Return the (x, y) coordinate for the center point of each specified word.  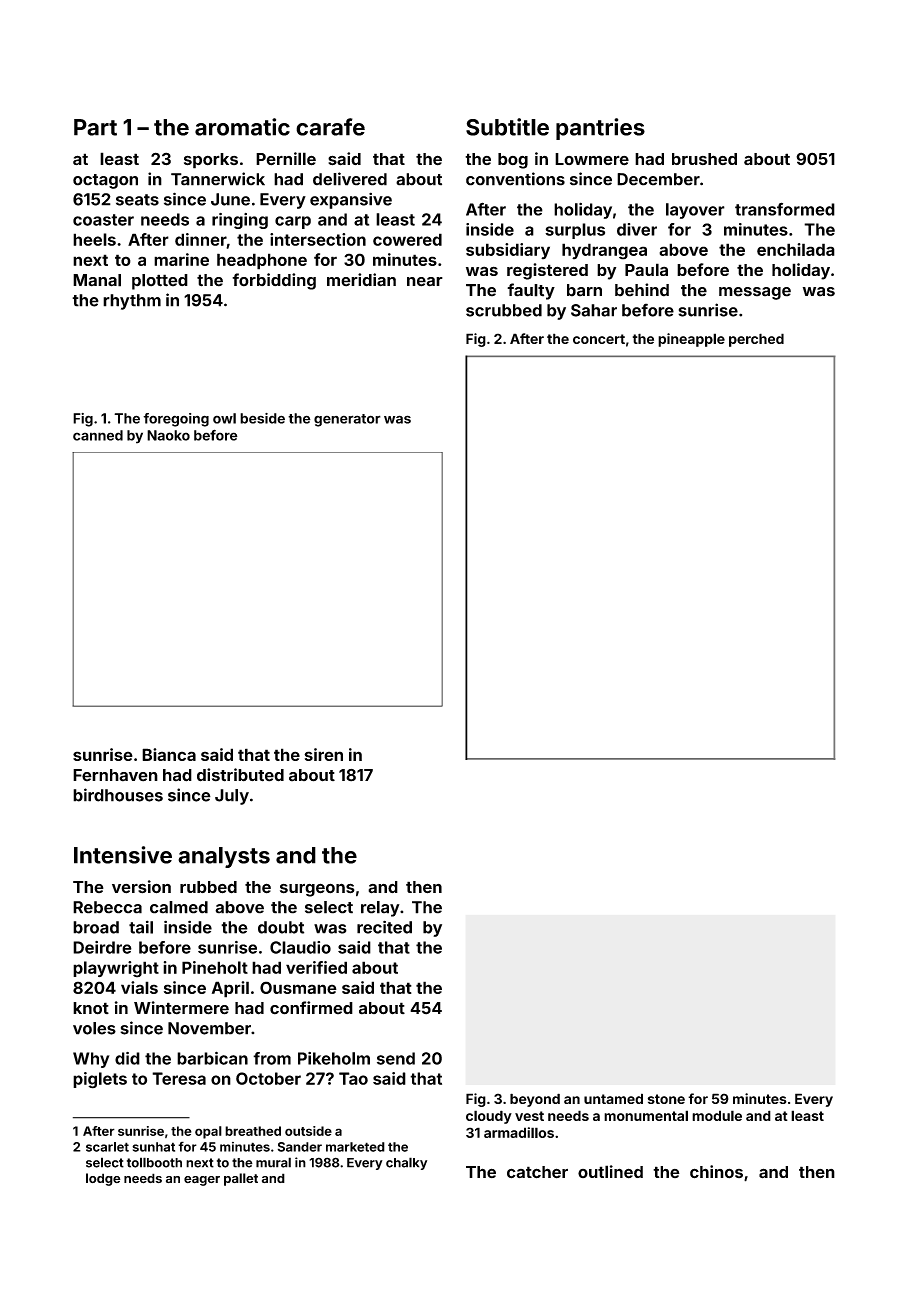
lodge (103, 1179)
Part (95, 127)
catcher (537, 1172)
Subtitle (507, 127)
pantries (600, 129)
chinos (716, 1172)
